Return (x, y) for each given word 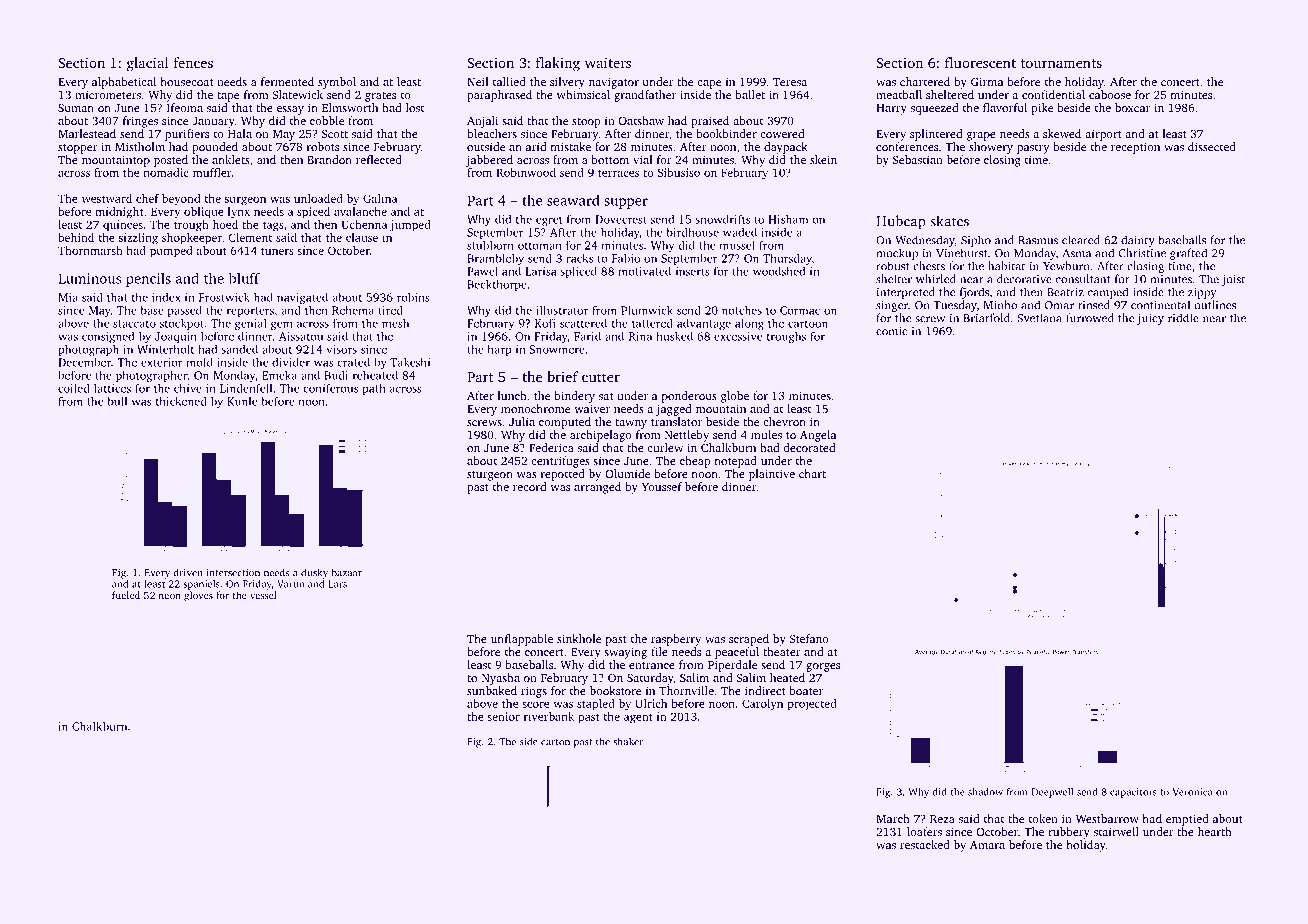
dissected (1212, 146)
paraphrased (499, 96)
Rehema (353, 310)
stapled (596, 705)
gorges (823, 667)
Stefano (809, 638)
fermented (287, 81)
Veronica (1192, 792)
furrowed (1090, 318)
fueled (126, 595)
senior (503, 716)
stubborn (490, 245)
